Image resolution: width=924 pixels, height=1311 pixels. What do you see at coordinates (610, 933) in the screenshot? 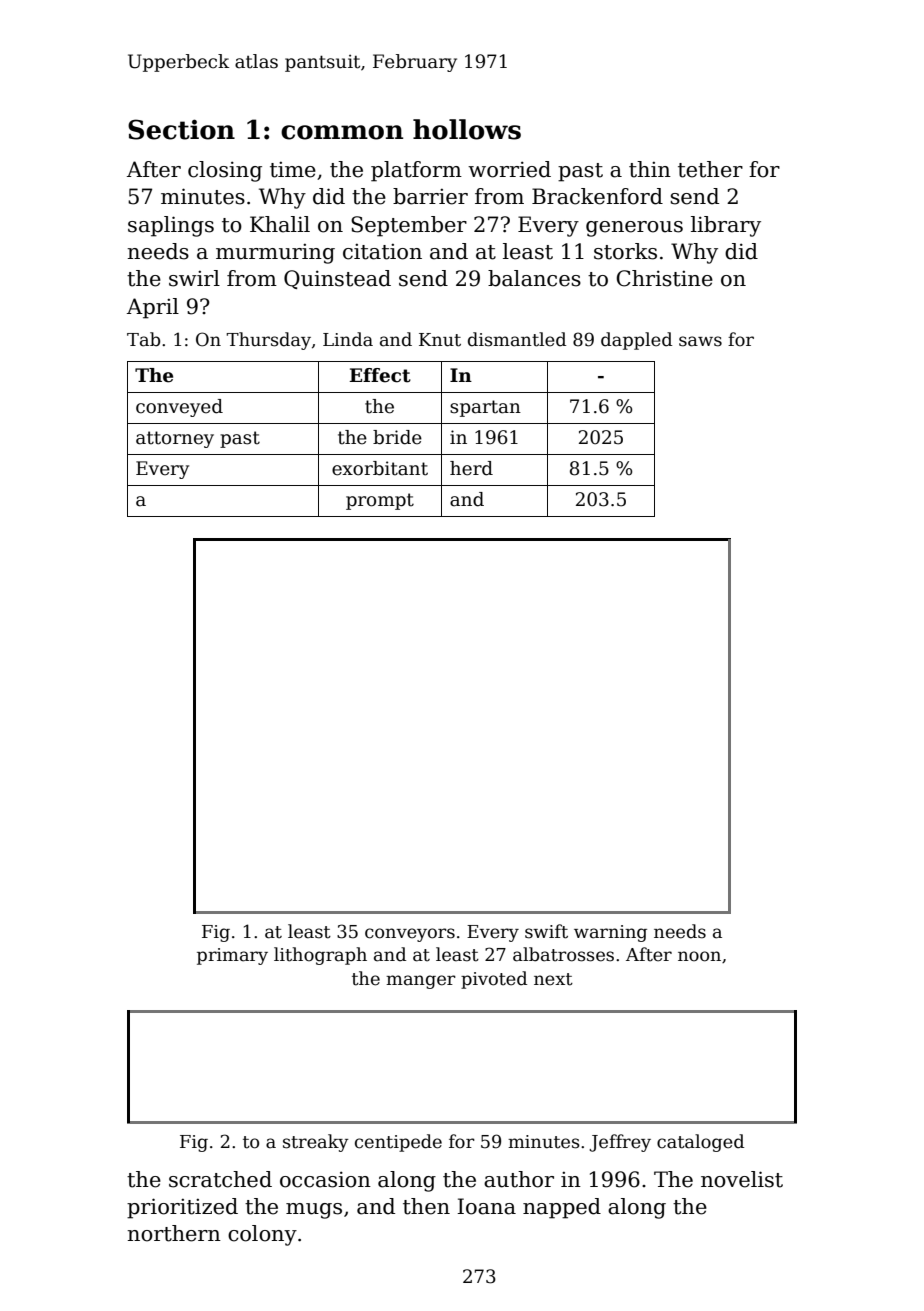
I see `warning` at bounding box center [610, 933].
